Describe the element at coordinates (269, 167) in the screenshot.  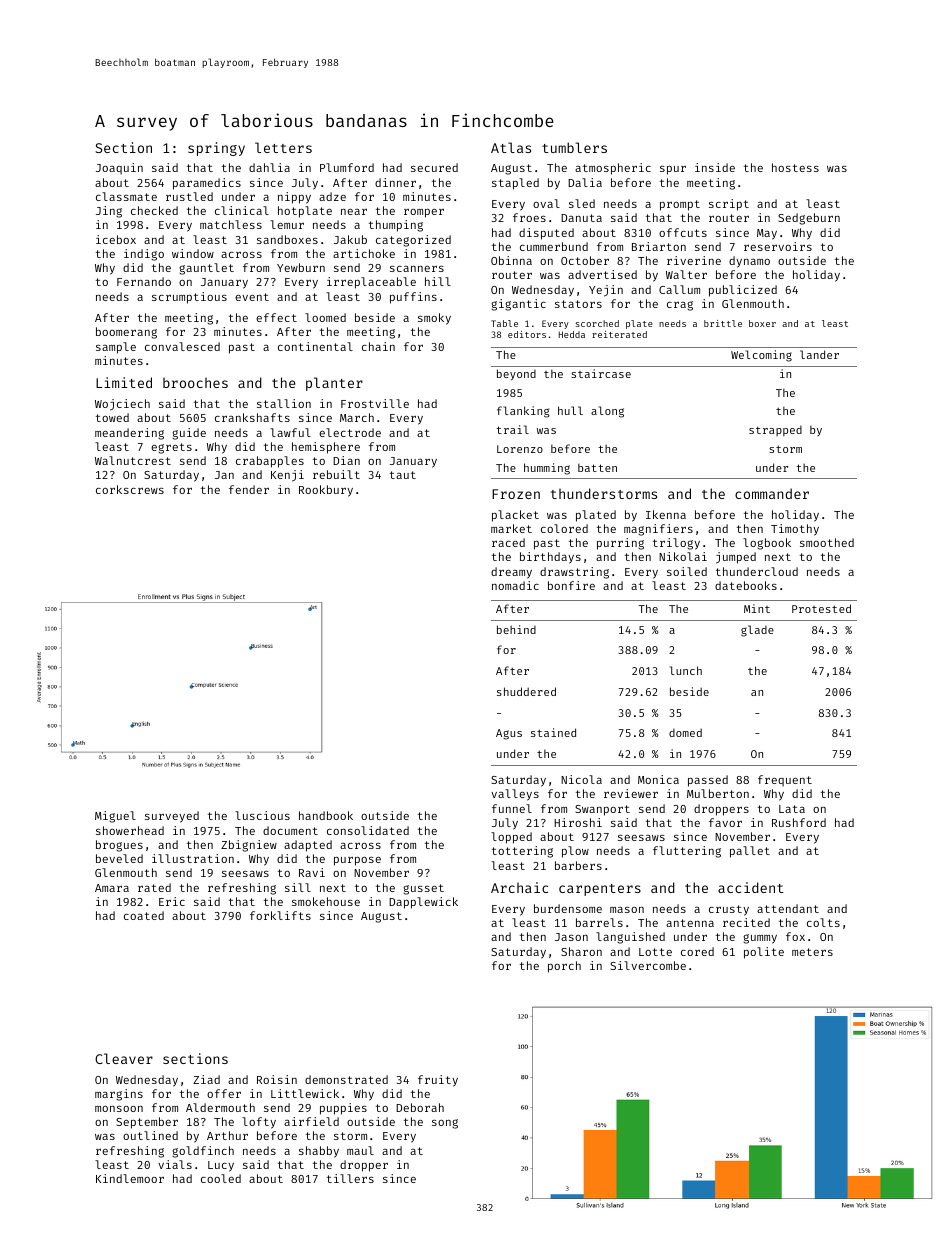
I see `dahlia` at that location.
